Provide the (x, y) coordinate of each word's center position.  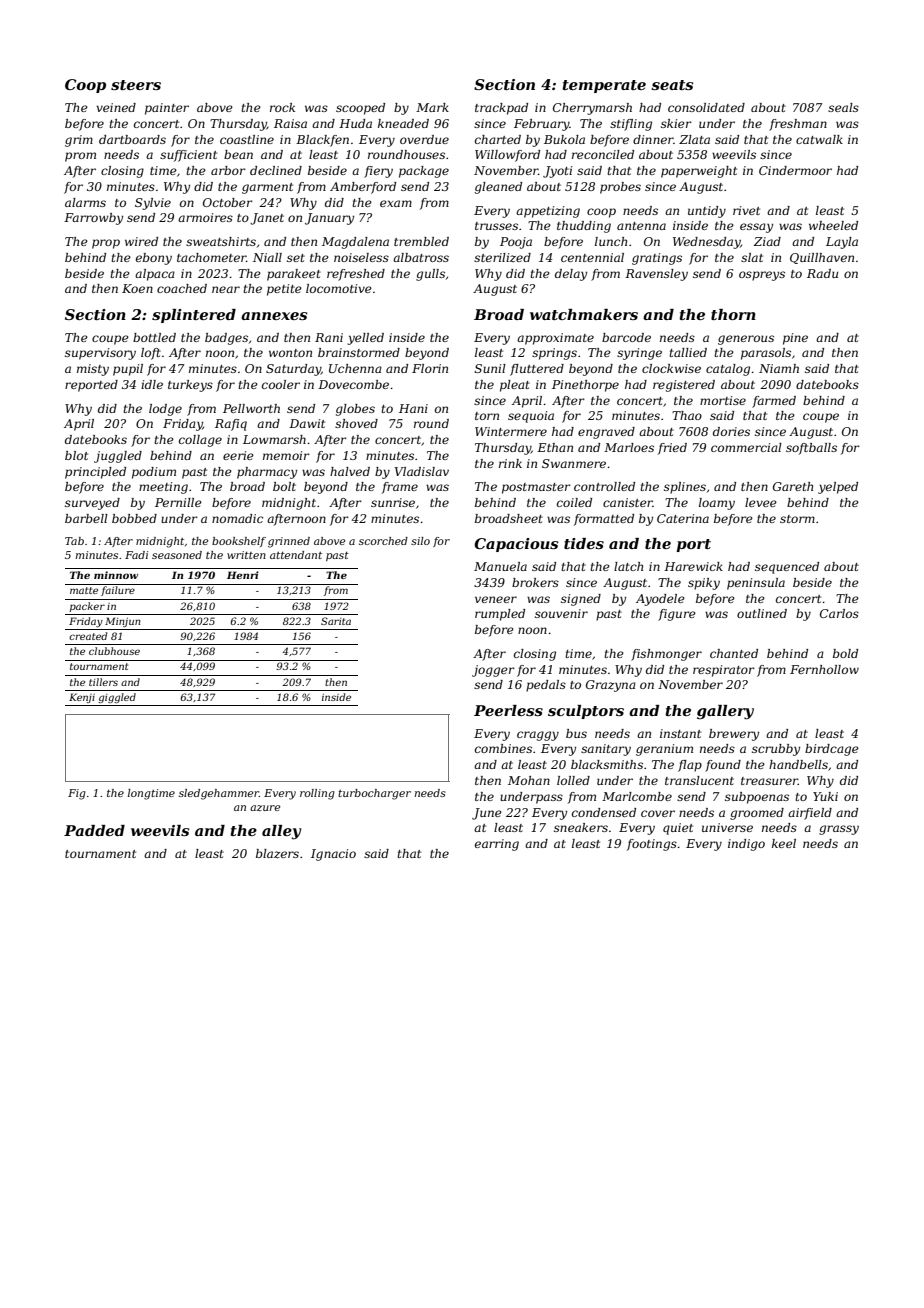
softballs (811, 449)
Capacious (516, 545)
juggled (118, 457)
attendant (296, 555)
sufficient (188, 156)
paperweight (699, 172)
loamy (717, 504)
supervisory (100, 354)
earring (497, 845)
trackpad (501, 109)
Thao (687, 415)
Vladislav (422, 471)
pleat (515, 386)
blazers (277, 853)
